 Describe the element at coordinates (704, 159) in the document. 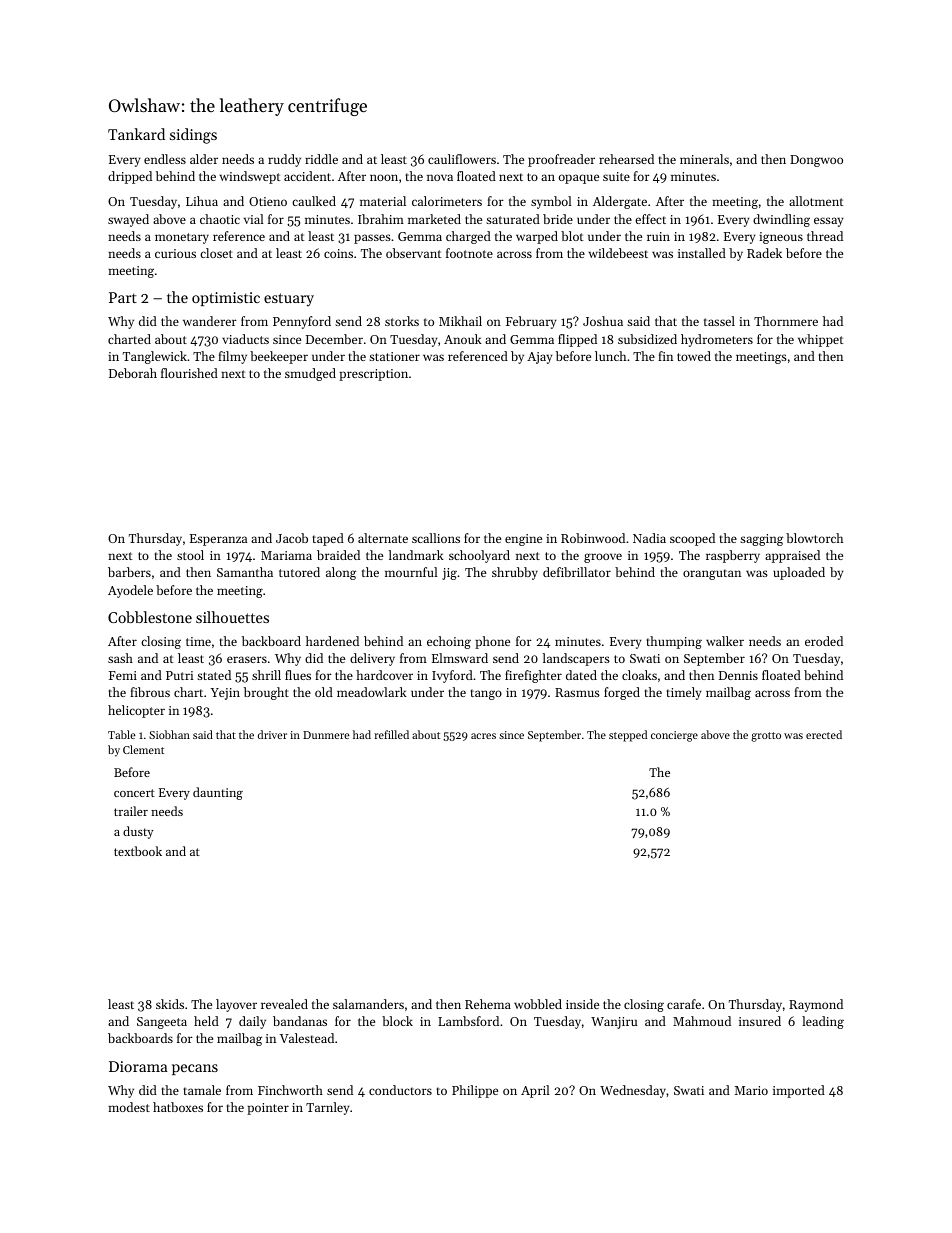

I see `minerals` at that location.
